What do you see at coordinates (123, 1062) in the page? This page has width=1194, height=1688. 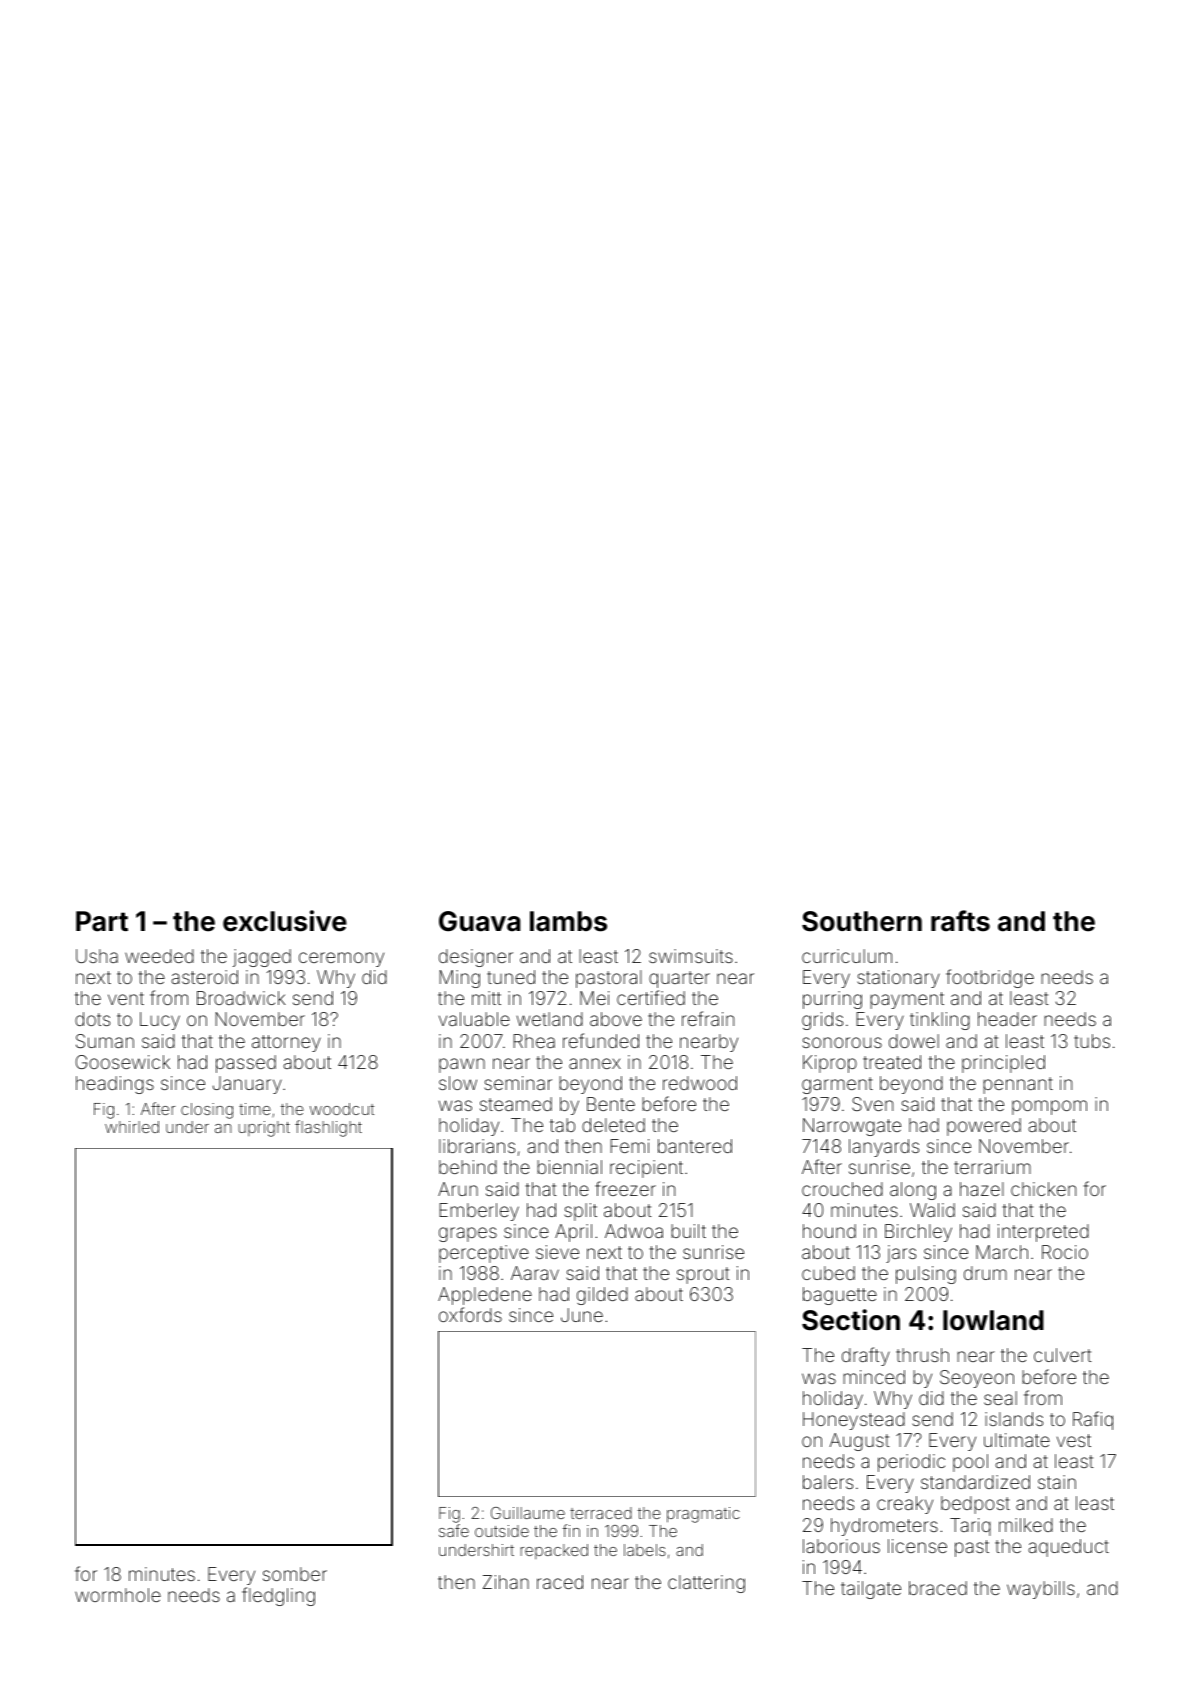 I see `Goosewick` at bounding box center [123, 1062].
